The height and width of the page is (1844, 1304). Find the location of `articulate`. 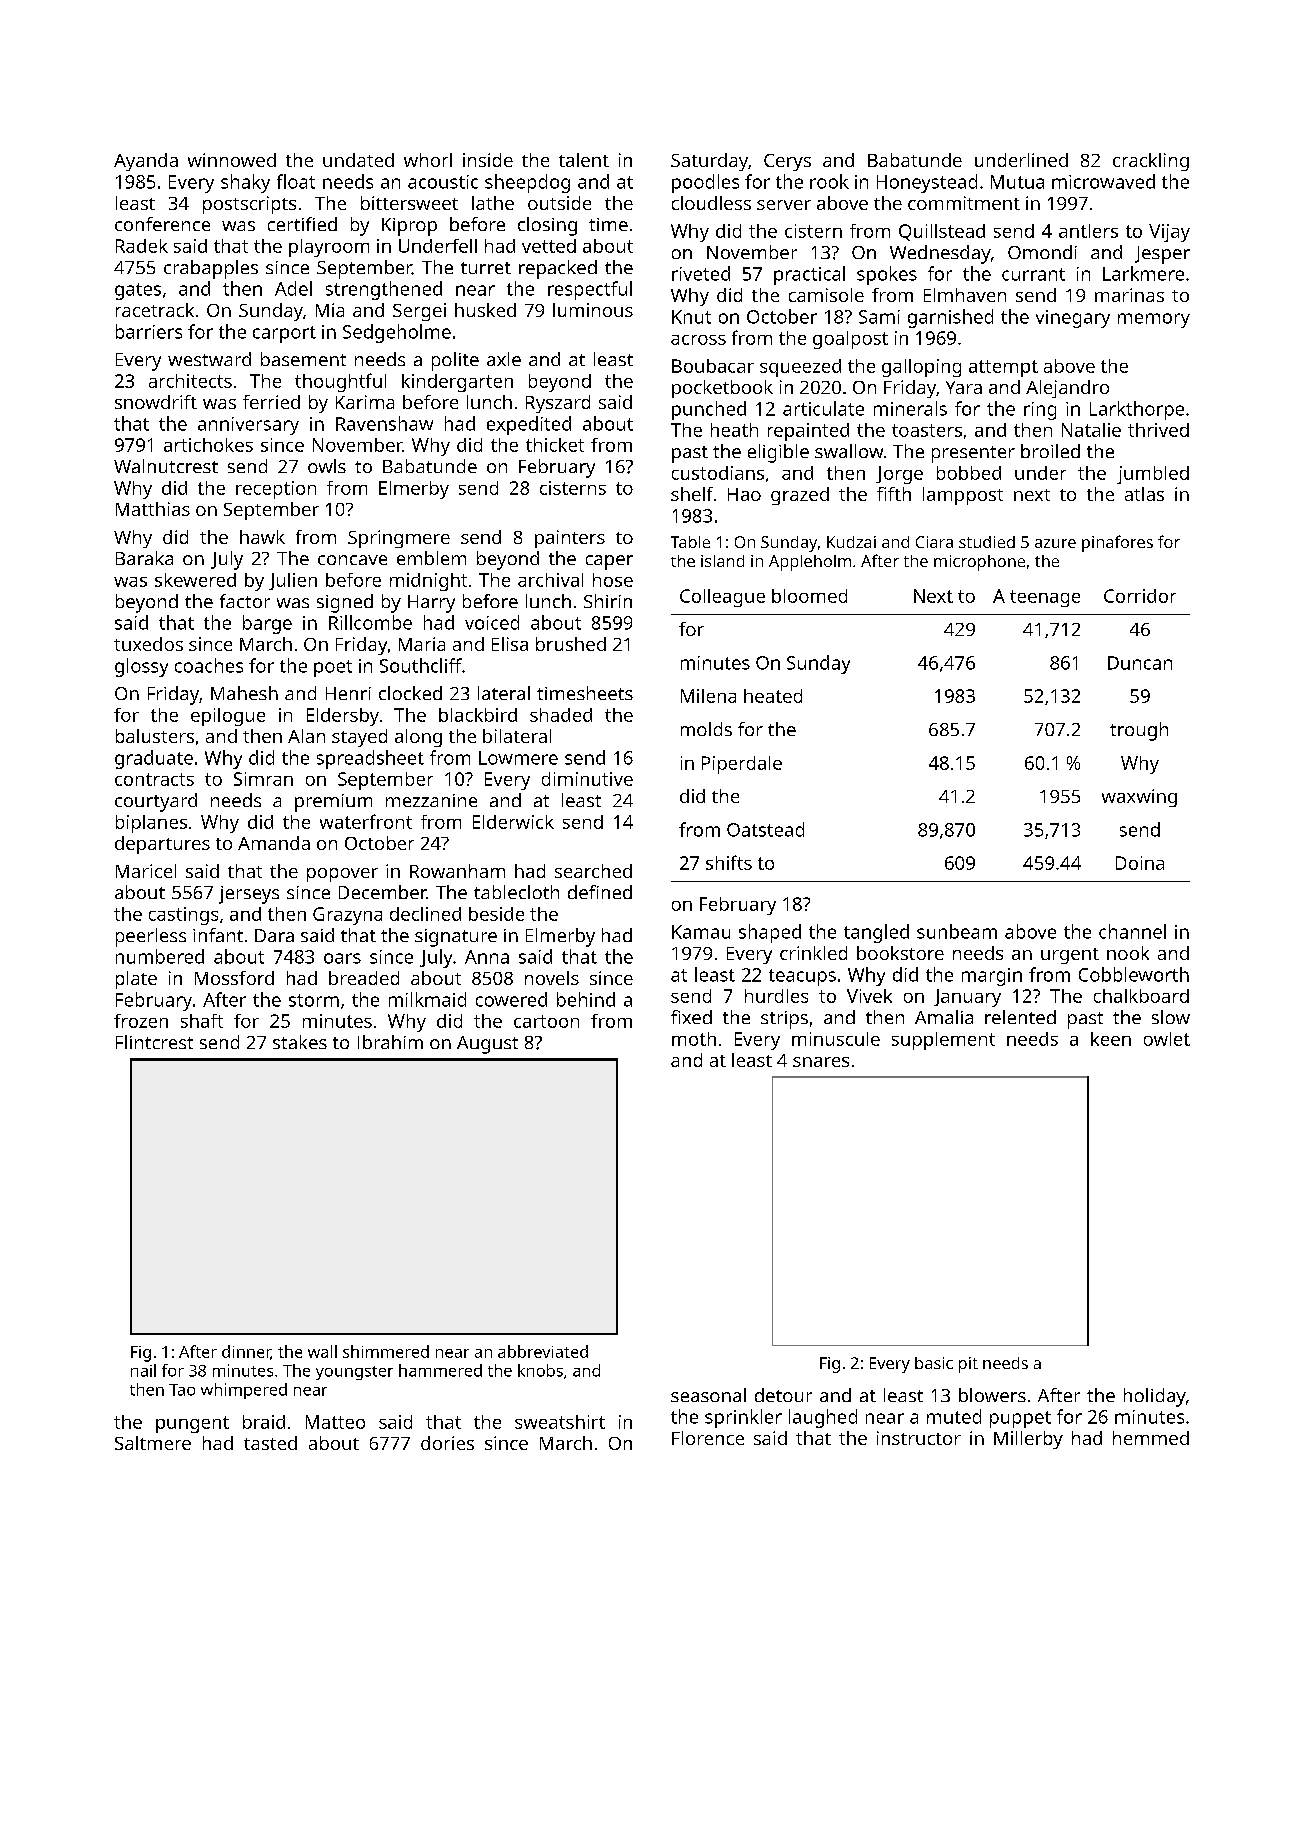

articulate is located at coordinates (823, 408).
